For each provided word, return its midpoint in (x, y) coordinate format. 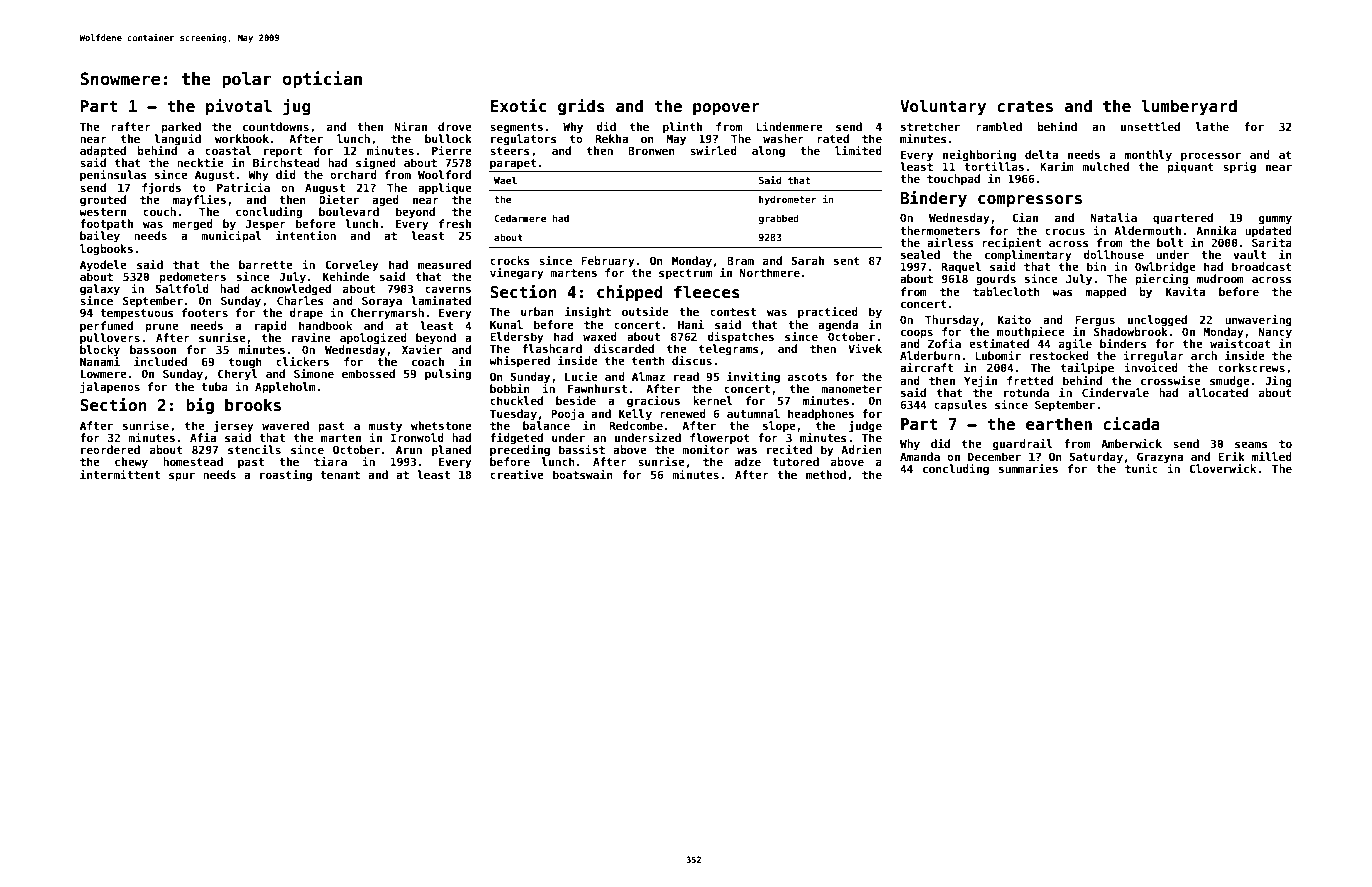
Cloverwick (1222, 468)
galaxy (100, 290)
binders (1123, 343)
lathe (1212, 126)
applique (445, 189)
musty (385, 427)
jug (297, 107)
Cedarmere (520, 218)
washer (783, 138)
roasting (286, 476)
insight (588, 313)
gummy (1275, 220)
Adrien (861, 449)
